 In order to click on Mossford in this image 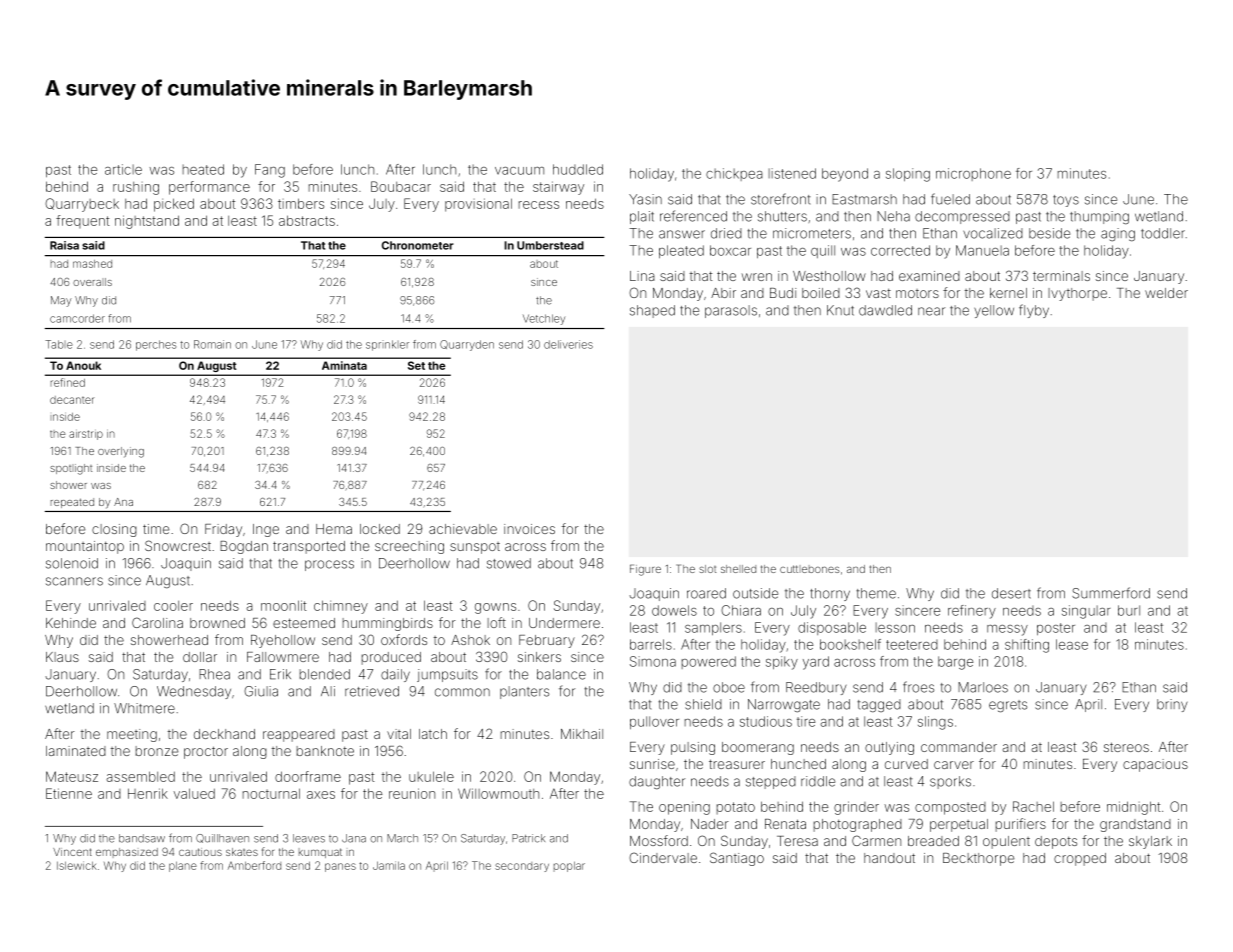, I will do `click(659, 840)`.
